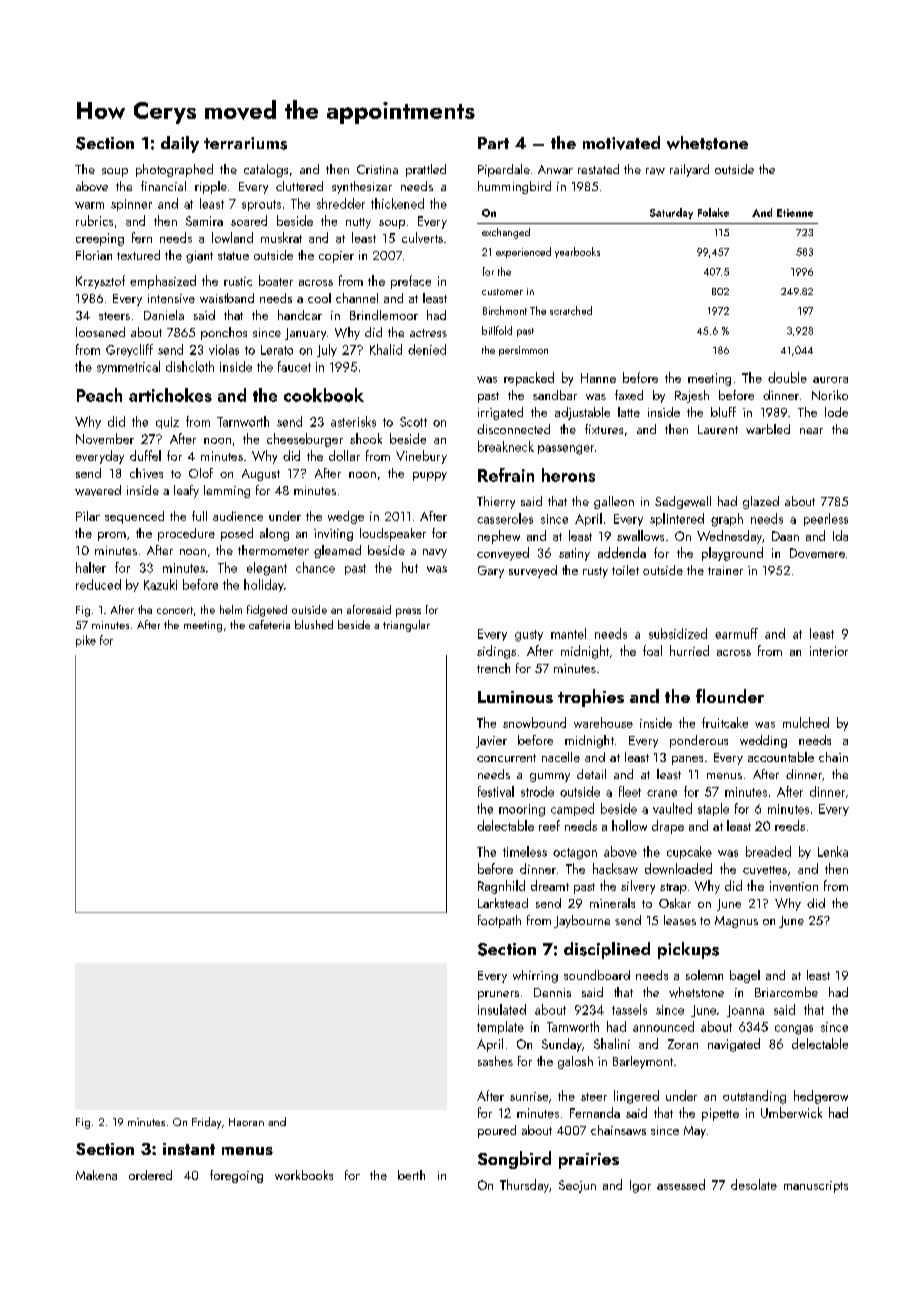 This screenshot has width=924, height=1308. Describe the element at coordinates (180, 144) in the screenshot. I see `daily` at that location.
